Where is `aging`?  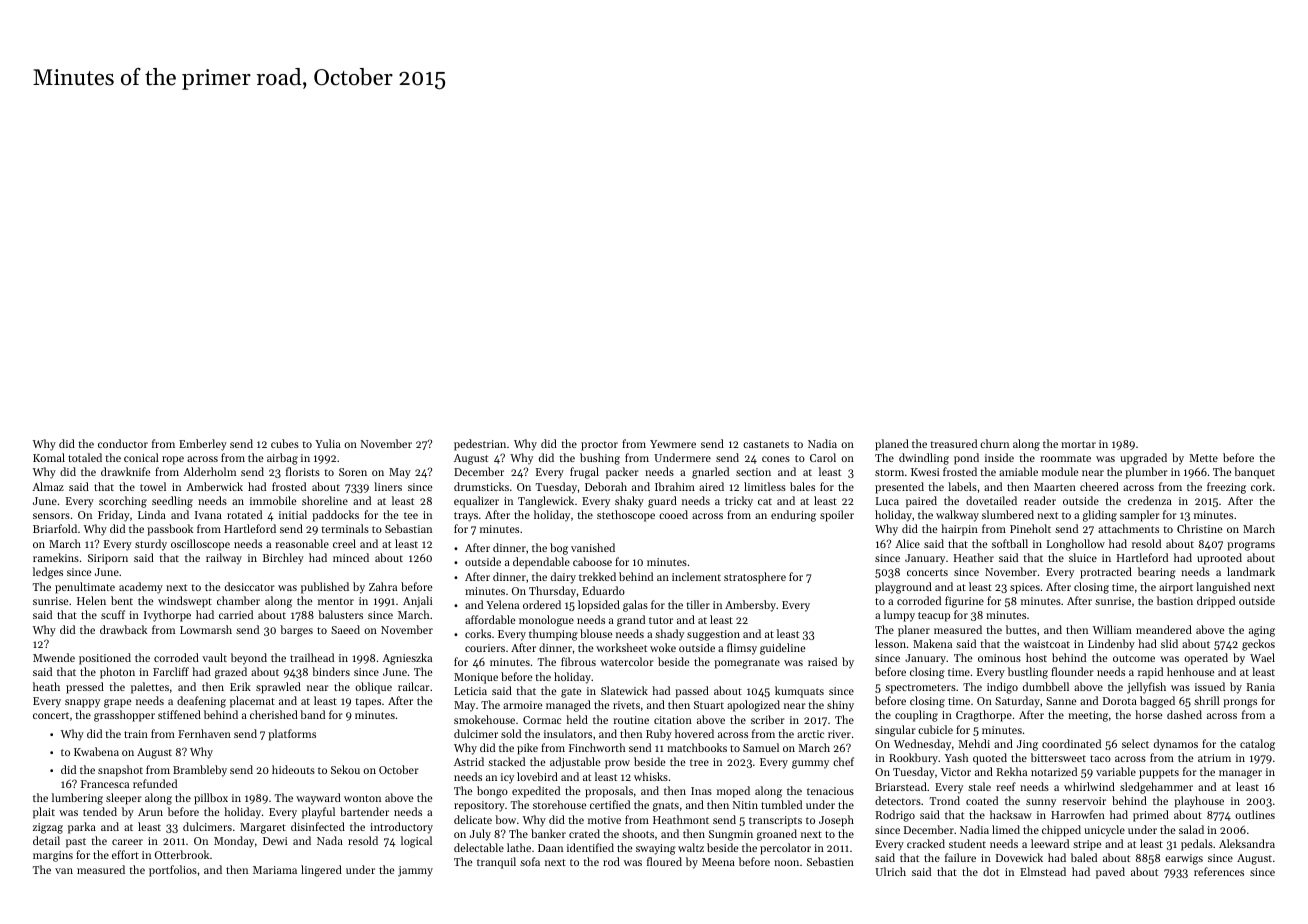
aging is located at coordinates (1262, 631).
